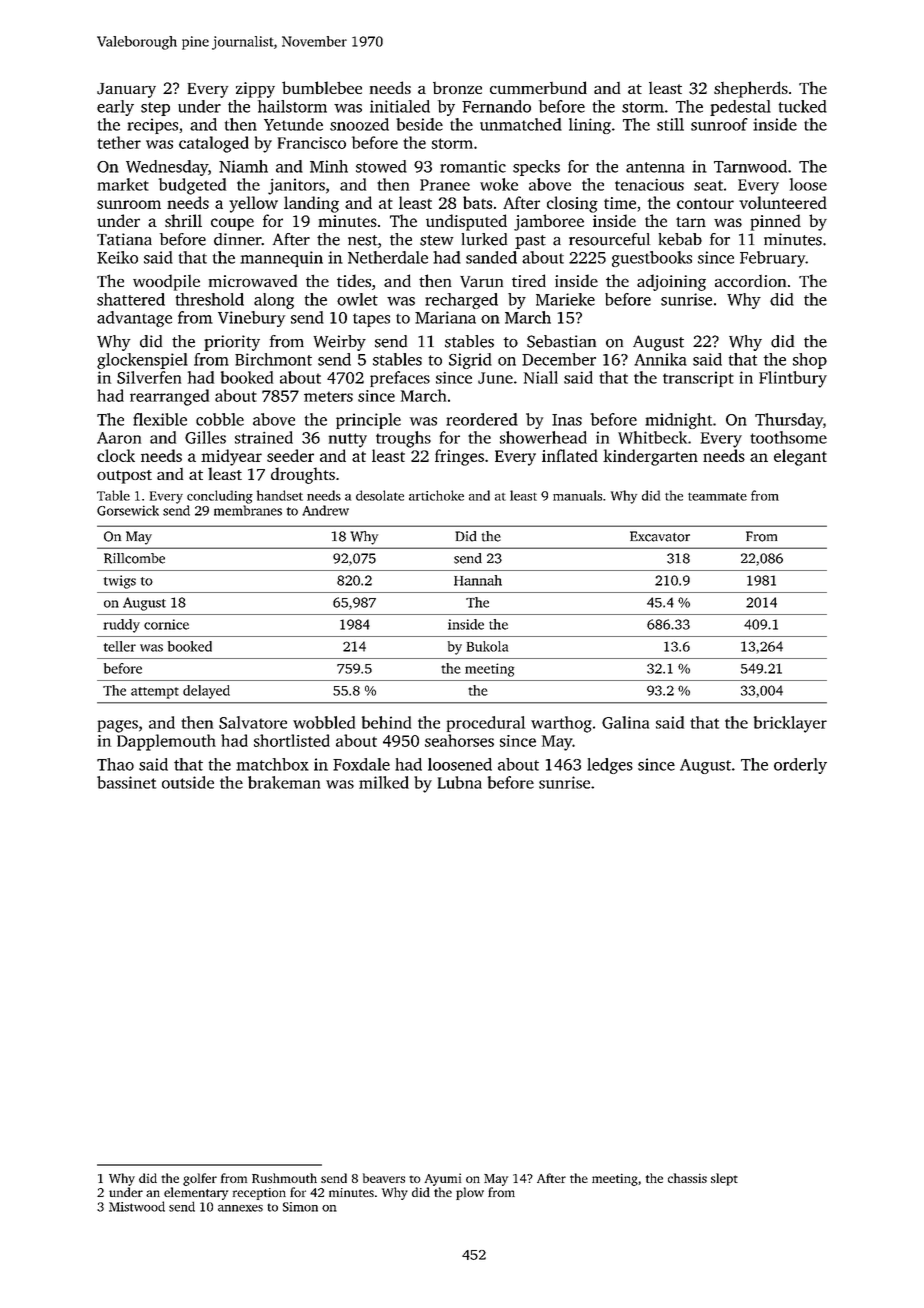 The height and width of the screenshot is (1308, 924). I want to click on bricklayer, so click(790, 724).
